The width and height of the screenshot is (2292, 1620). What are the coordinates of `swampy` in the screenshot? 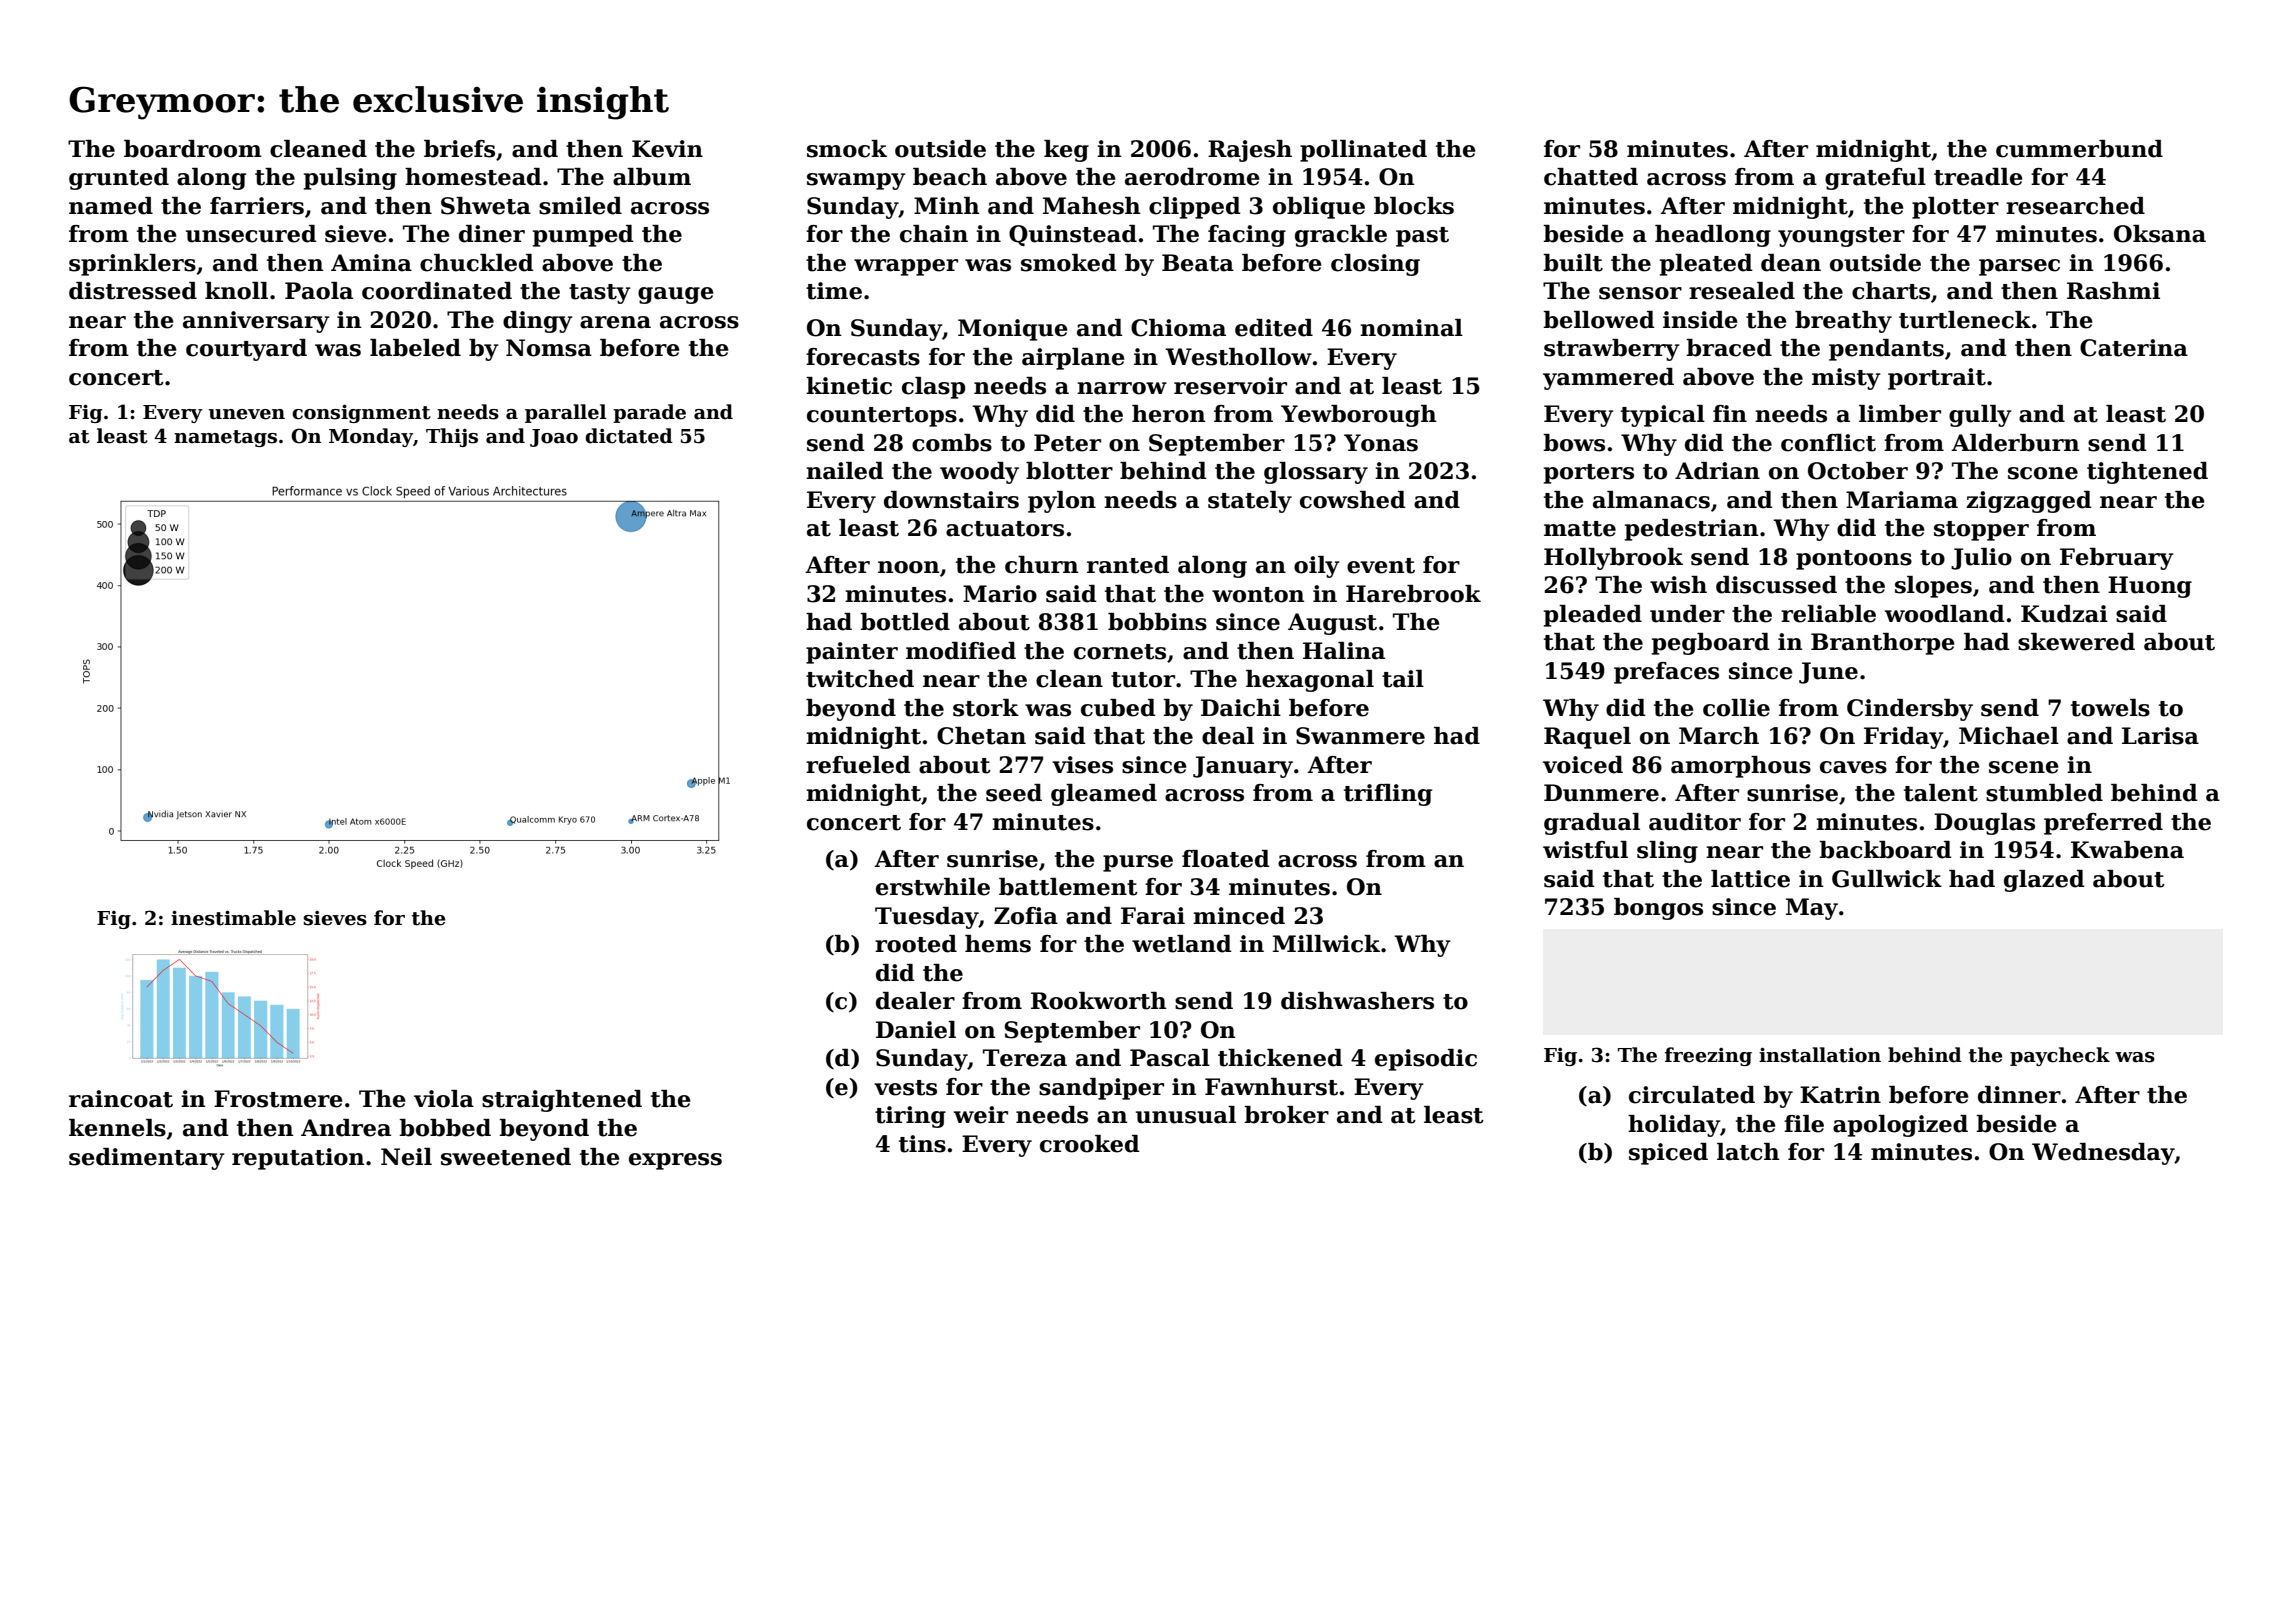 It's located at (856, 181).
